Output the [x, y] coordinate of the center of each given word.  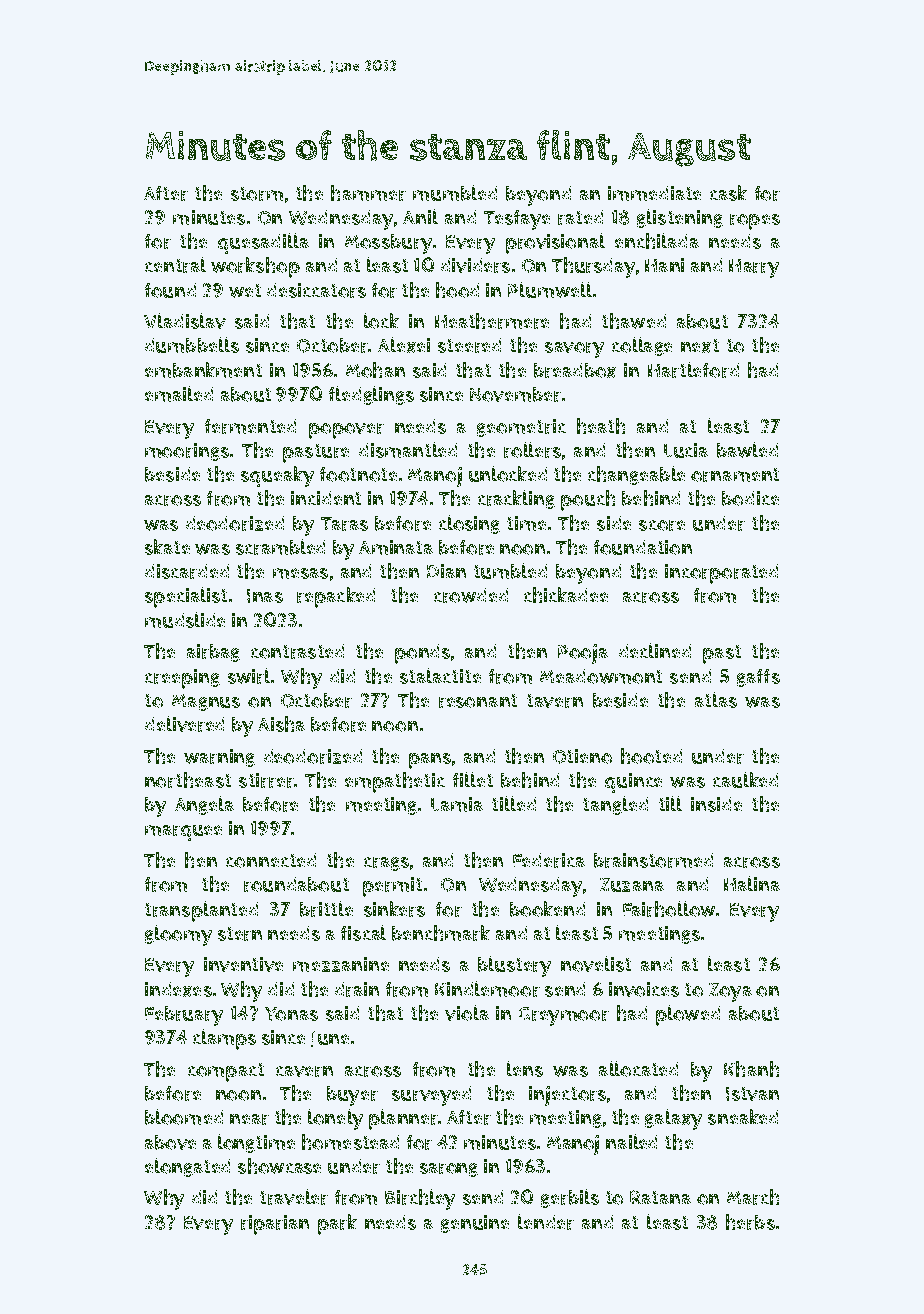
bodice [750, 498]
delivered [184, 724]
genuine [475, 1224]
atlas [716, 700]
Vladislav [185, 321]
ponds [422, 654]
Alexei [404, 345]
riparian [275, 1225]
